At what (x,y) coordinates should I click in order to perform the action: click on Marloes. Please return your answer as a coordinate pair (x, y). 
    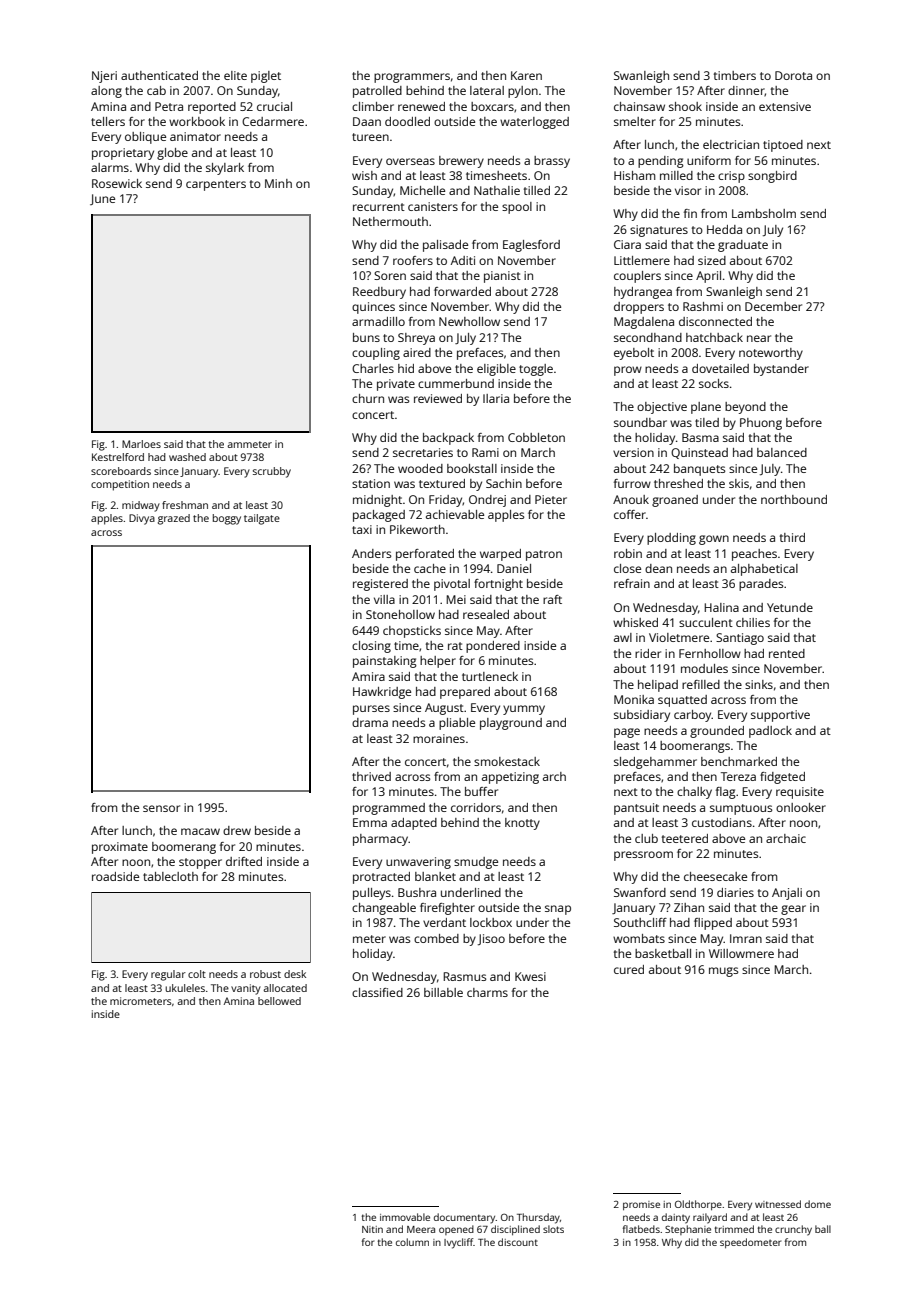
    Looking at the image, I should click on (141, 444).
